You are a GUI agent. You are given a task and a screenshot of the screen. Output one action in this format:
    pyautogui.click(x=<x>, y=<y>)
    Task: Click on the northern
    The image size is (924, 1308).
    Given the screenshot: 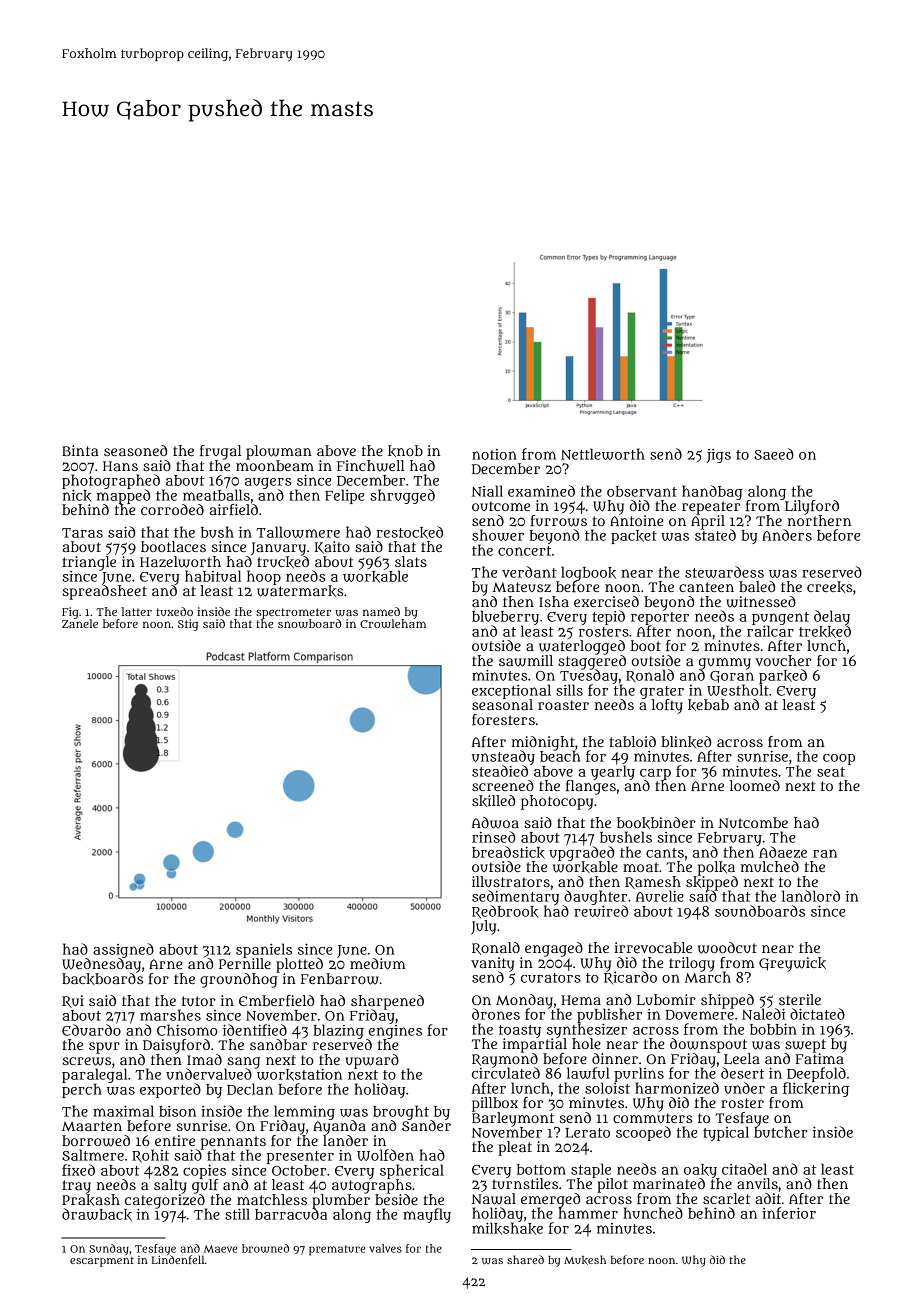 What is the action you would take?
    pyautogui.click(x=819, y=520)
